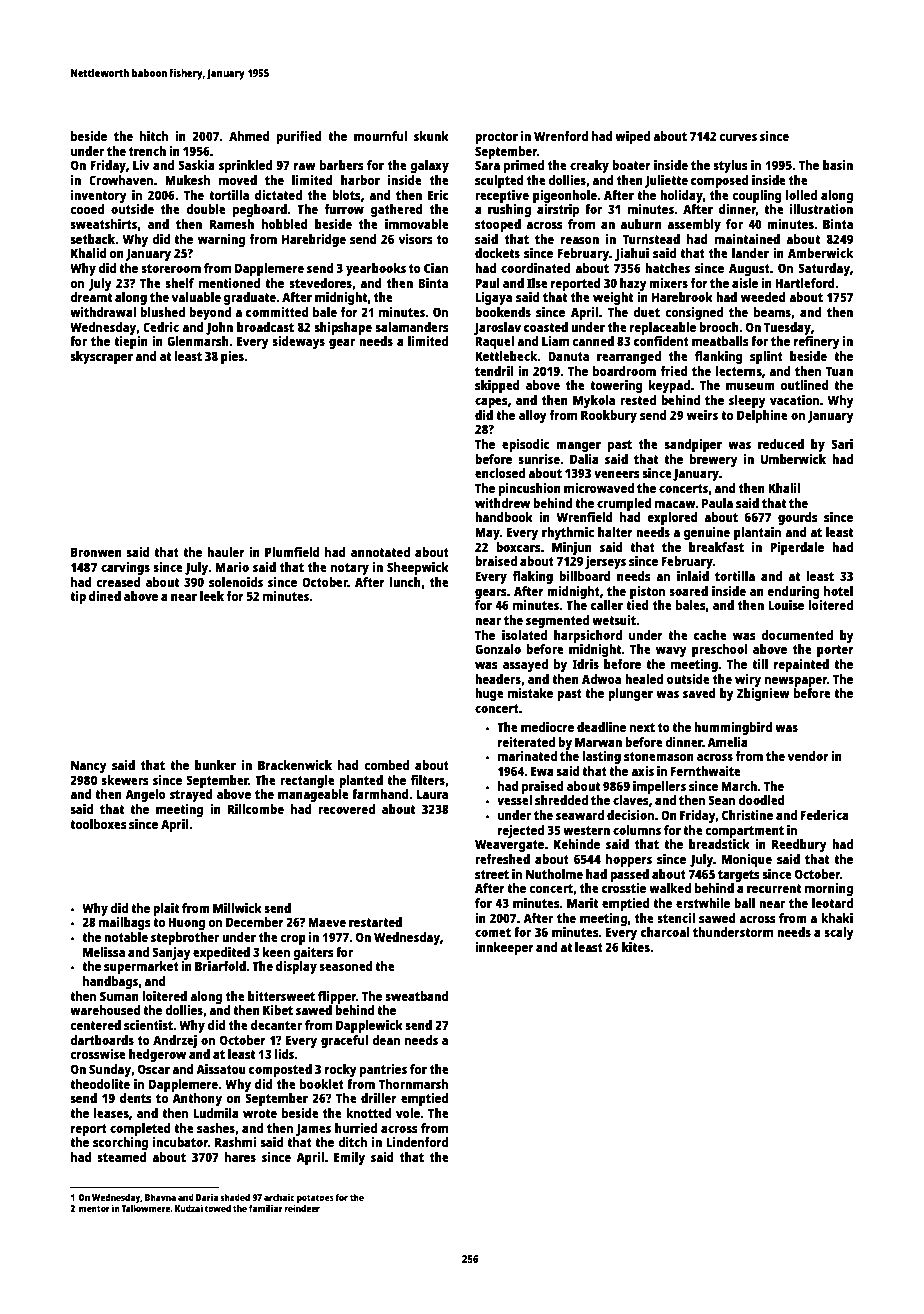  Describe the element at coordinates (838, 591) in the image. I see `hotel` at that location.
